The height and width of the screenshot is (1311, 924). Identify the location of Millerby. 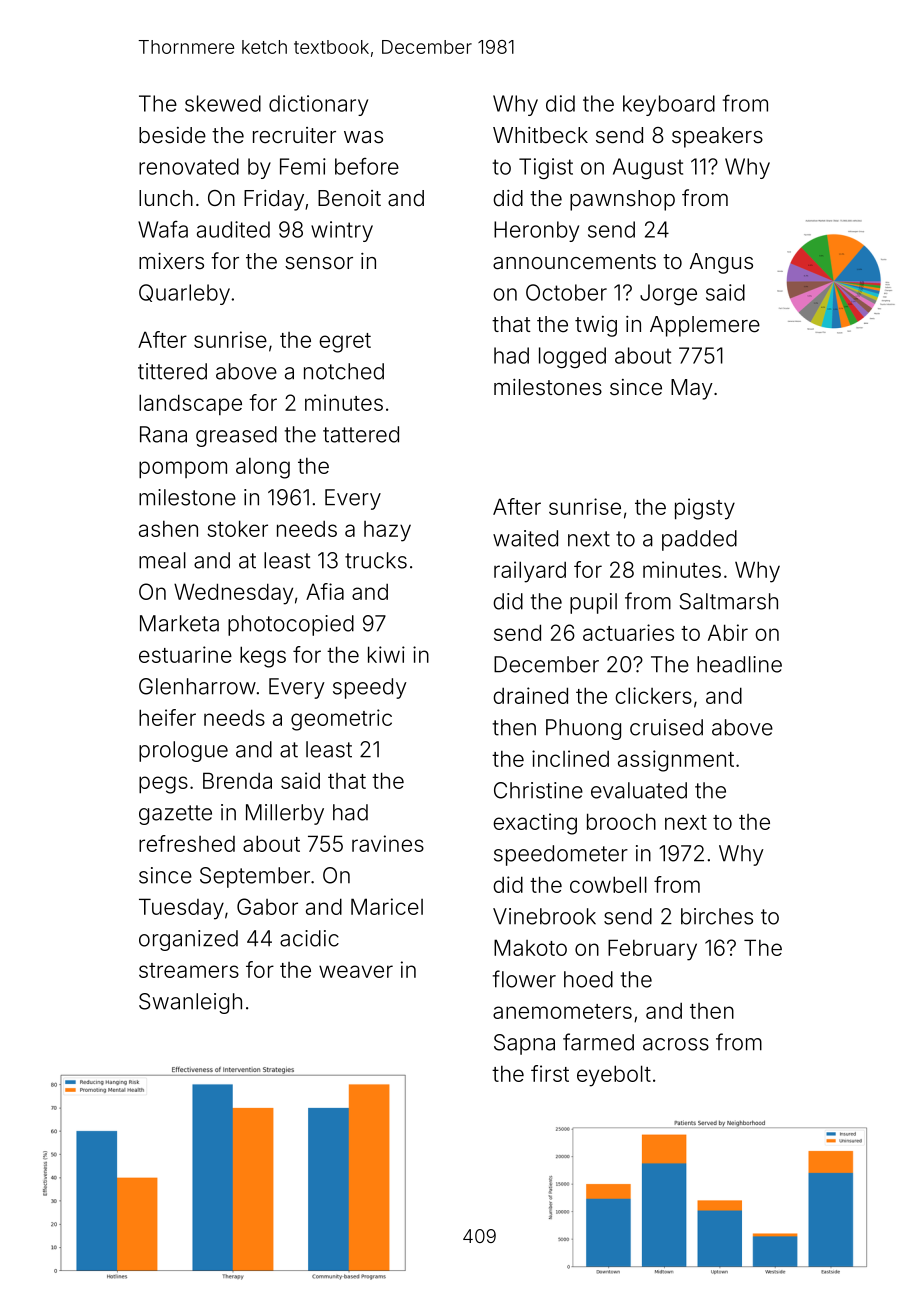
(285, 814).
